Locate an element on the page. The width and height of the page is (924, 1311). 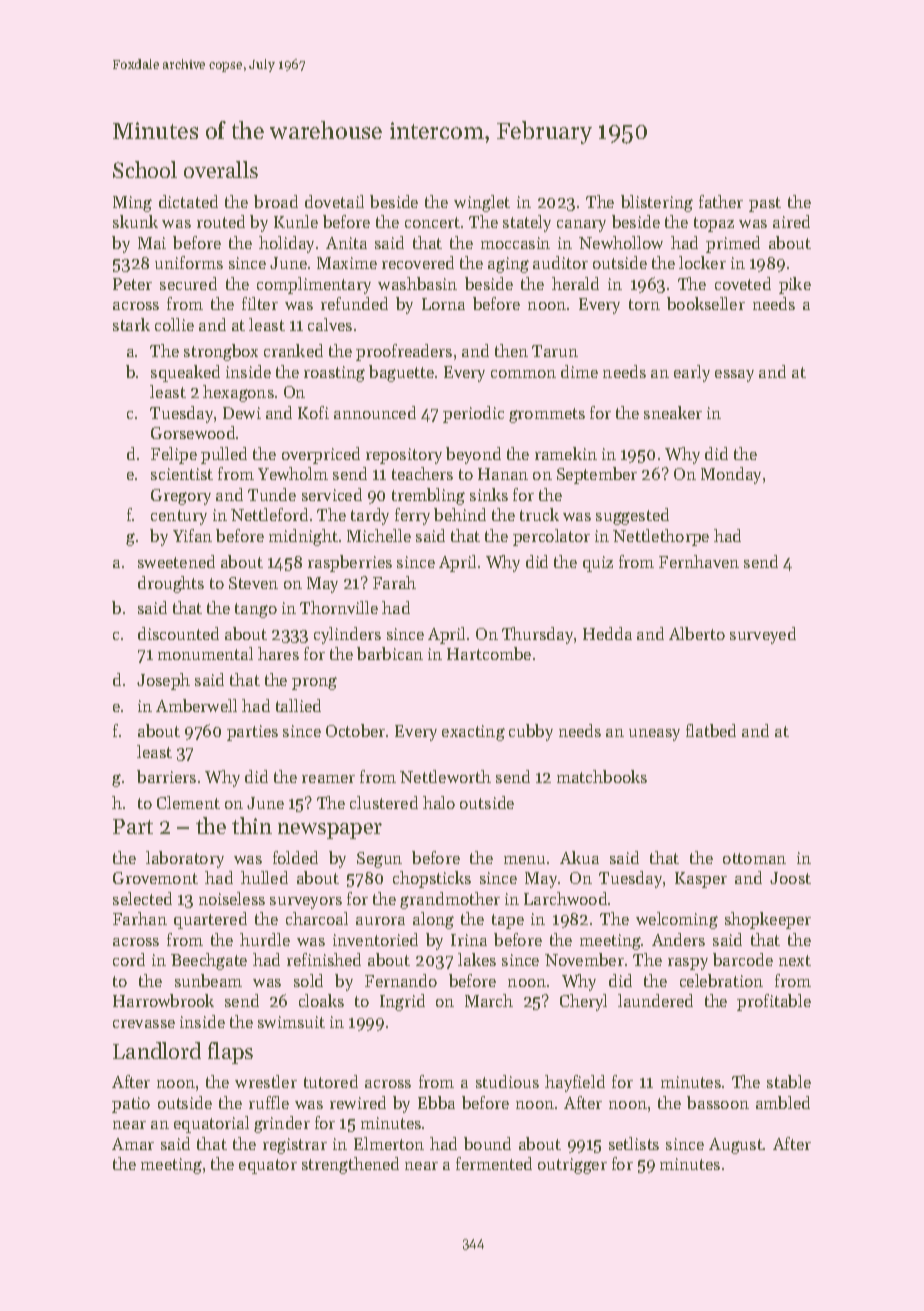
common is located at coordinates (523, 374).
